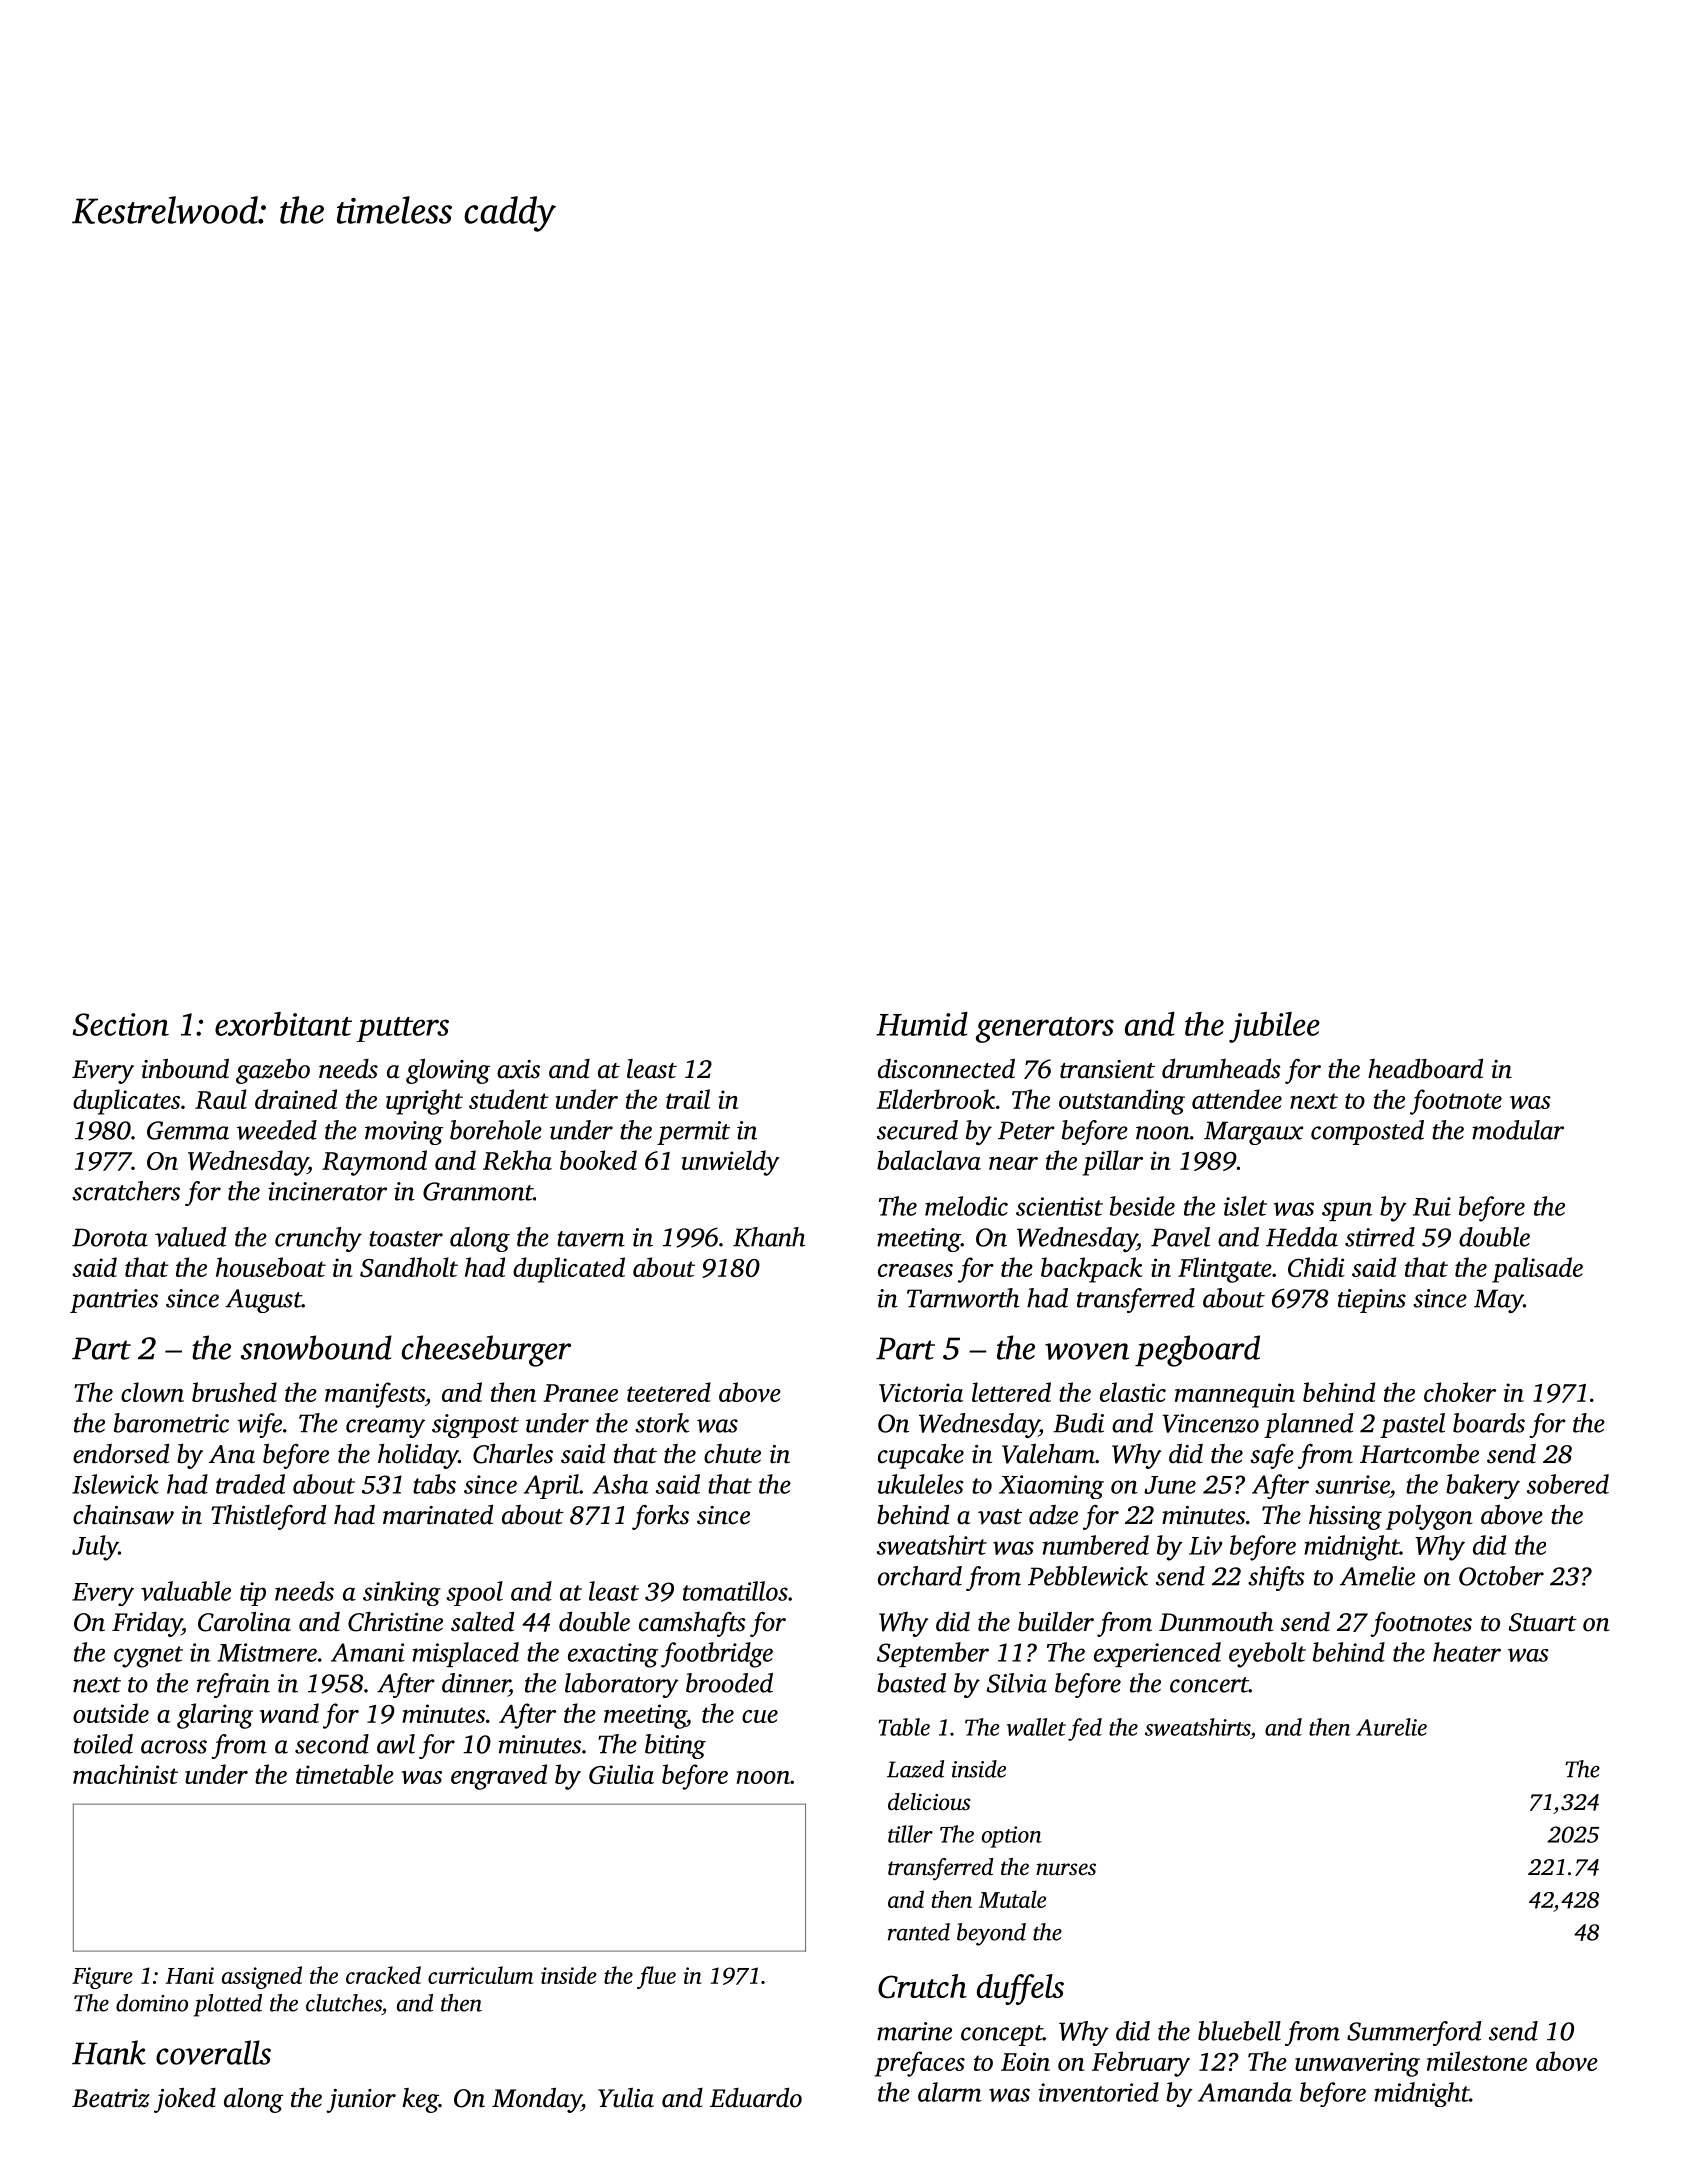 The height and width of the screenshot is (2178, 1683). Describe the element at coordinates (950, 2092) in the screenshot. I see `alarm` at that location.
